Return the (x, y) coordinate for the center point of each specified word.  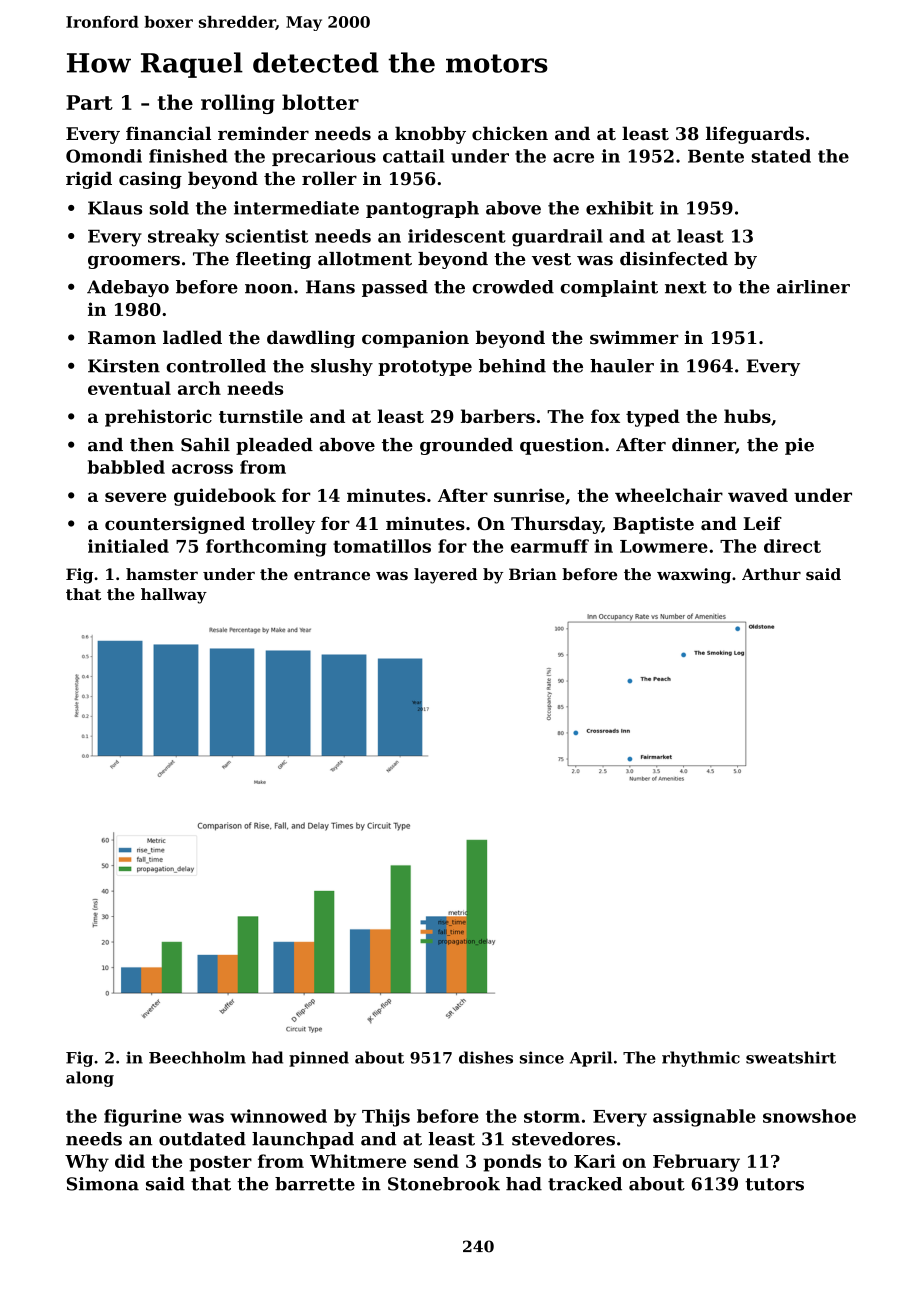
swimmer (634, 337)
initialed (128, 546)
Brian (533, 574)
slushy (342, 367)
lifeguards (755, 135)
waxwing (694, 576)
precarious (324, 157)
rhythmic (701, 1059)
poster (220, 1164)
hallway (174, 596)
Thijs (386, 1118)
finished (188, 156)
